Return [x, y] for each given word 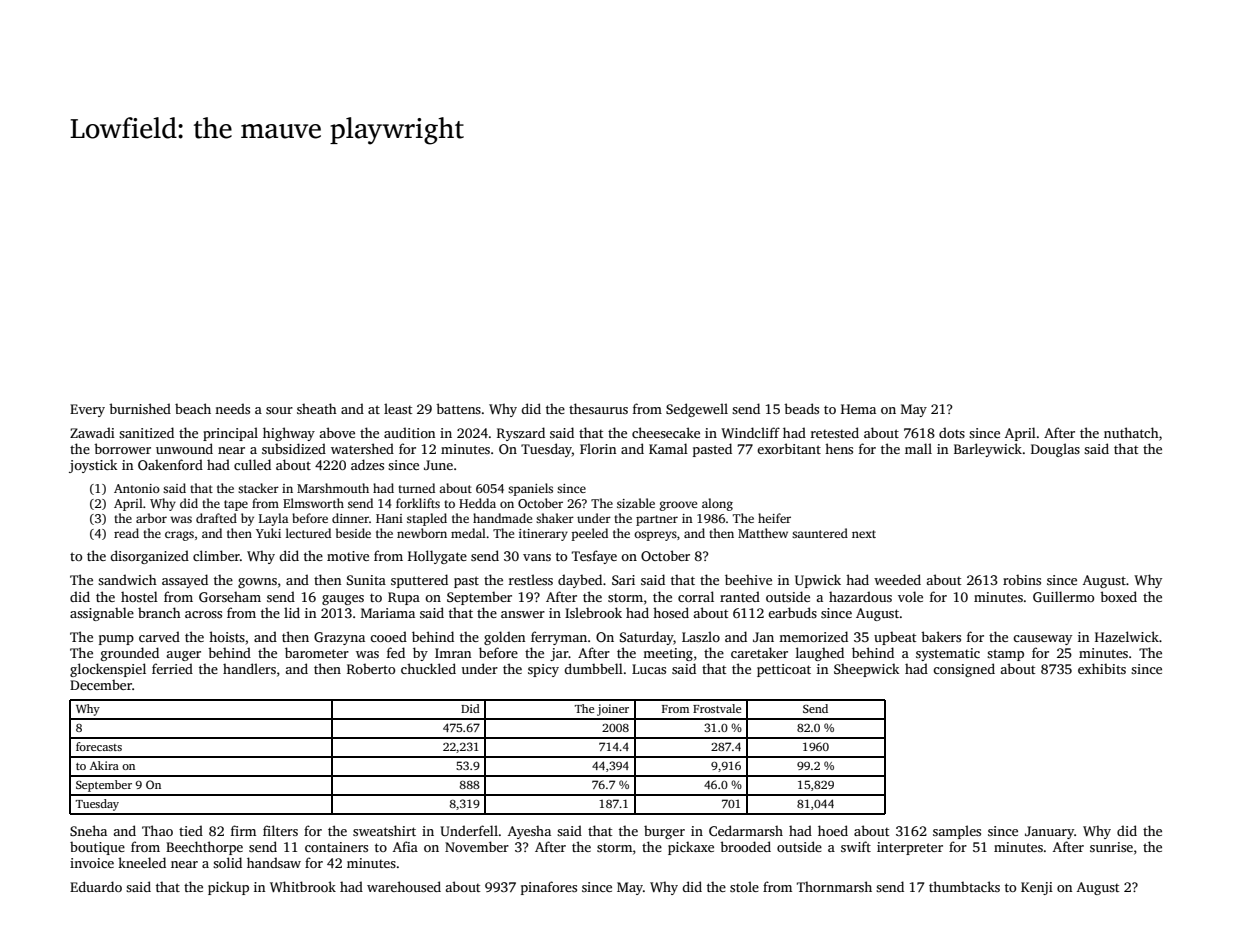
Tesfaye [594, 557]
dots [952, 432]
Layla [273, 519]
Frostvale [717, 708]
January [1049, 832]
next [864, 534]
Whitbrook [303, 886]
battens [458, 408]
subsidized [294, 448]
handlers [249, 668]
